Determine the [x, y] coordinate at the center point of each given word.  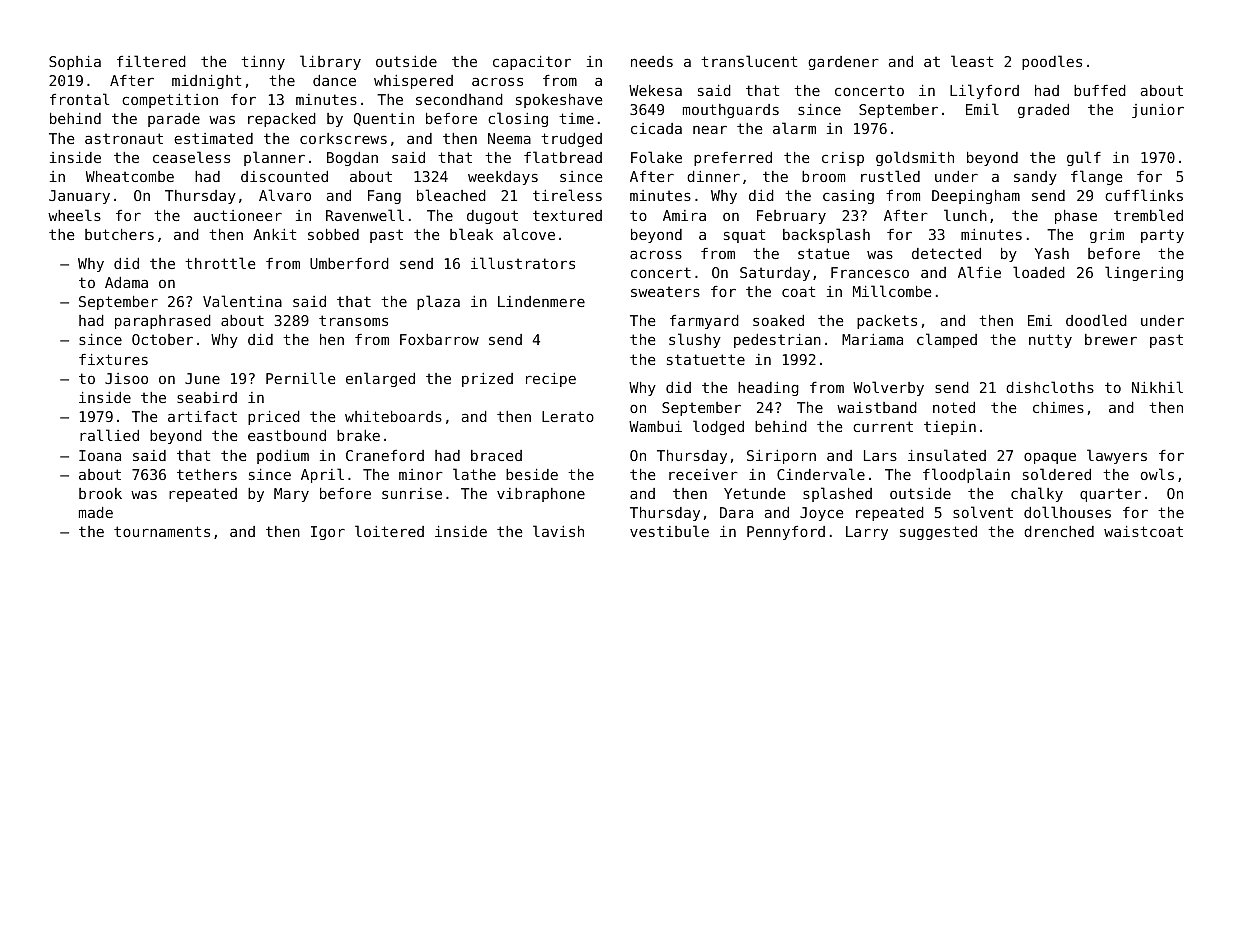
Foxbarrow [439, 339]
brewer [1111, 339]
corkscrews [343, 138]
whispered [413, 82]
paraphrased [163, 322]
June [202, 378]
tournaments [162, 531]
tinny [263, 63]
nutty [1050, 341]
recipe [551, 380]
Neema [509, 138]
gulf [1084, 158]
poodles [1052, 62]
